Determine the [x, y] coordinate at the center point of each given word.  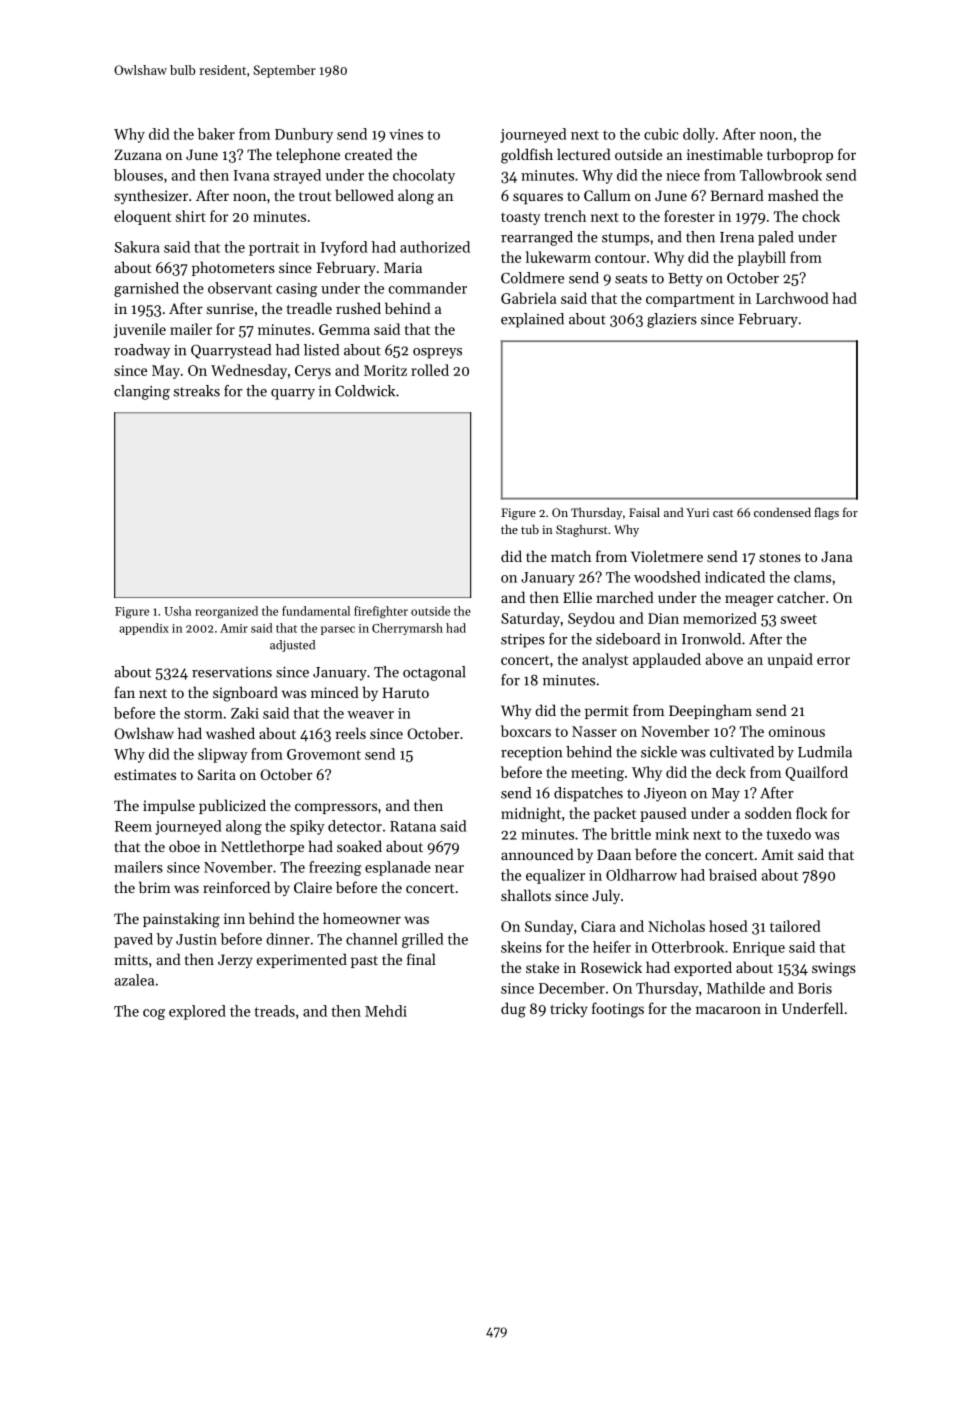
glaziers [672, 320]
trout [315, 196]
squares [538, 198]
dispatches [588, 794]
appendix [144, 629]
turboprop [800, 155]
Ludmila [825, 752]
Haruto [405, 692]
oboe [184, 846]
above [724, 659]
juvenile [140, 330]
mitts [131, 959]
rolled [430, 370]
